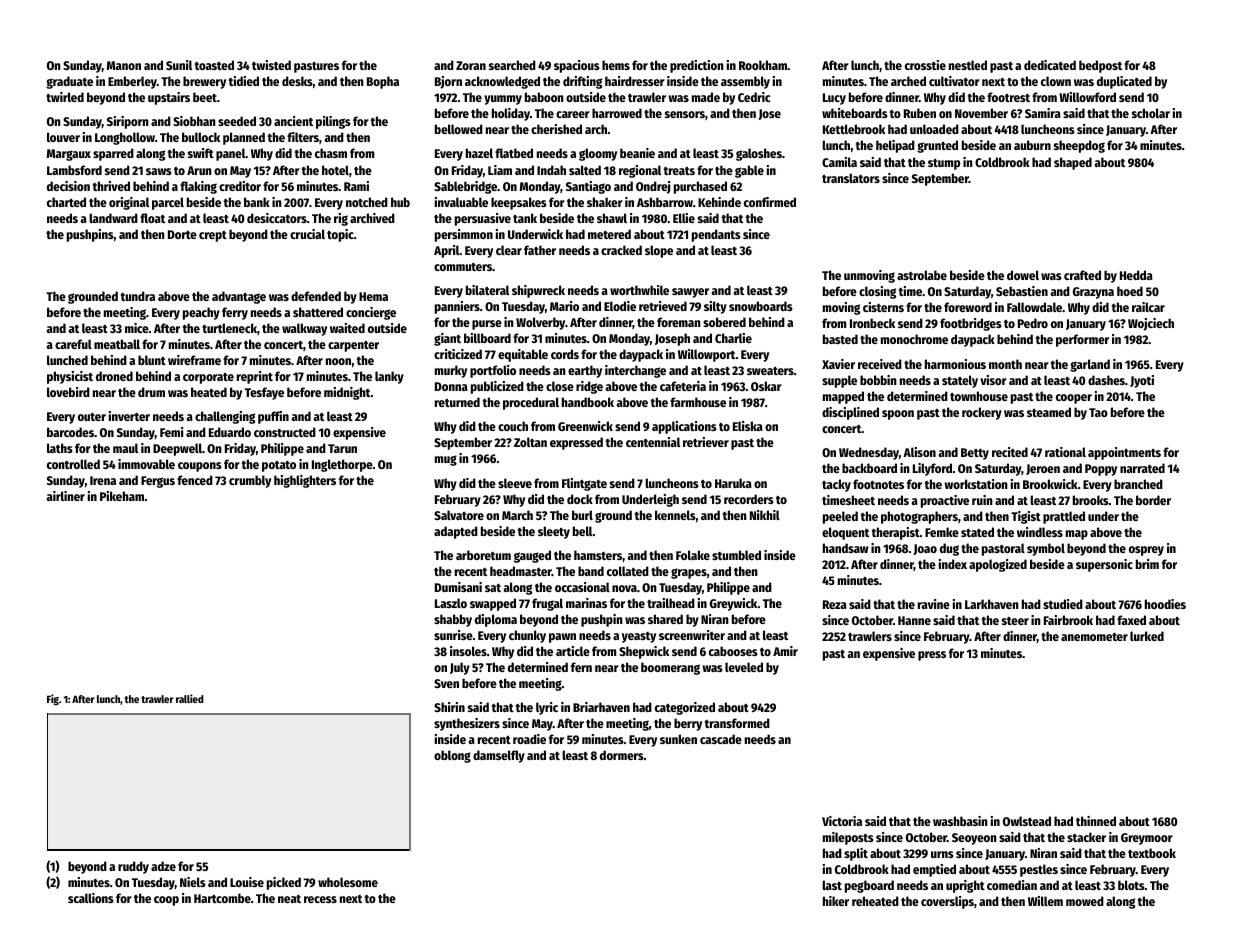  What do you see at coordinates (463, 267) in the page?
I see `commuters` at bounding box center [463, 267].
